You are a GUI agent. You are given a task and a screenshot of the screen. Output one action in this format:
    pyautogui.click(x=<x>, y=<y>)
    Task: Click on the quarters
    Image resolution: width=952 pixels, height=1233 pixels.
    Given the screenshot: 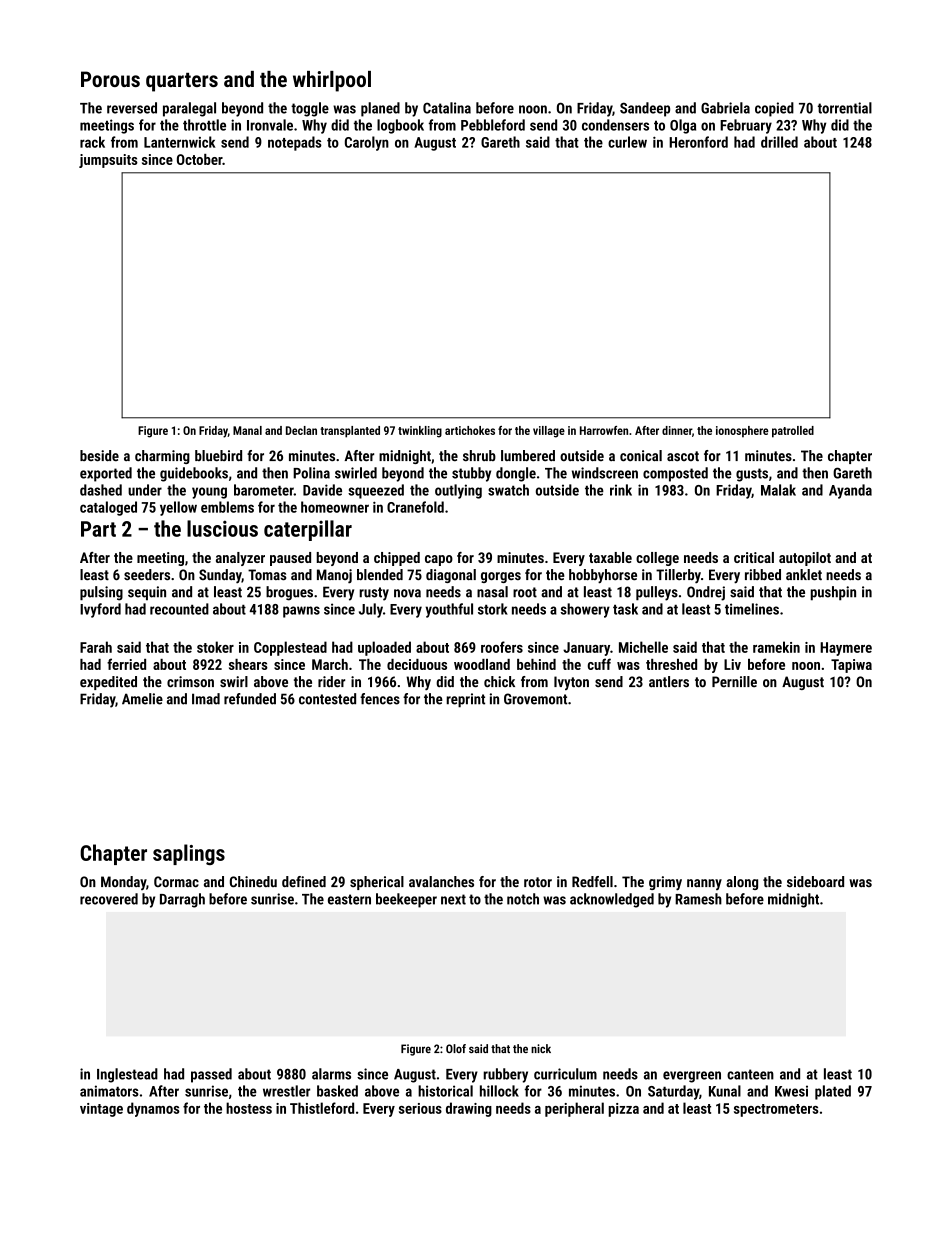 What is the action you would take?
    pyautogui.click(x=182, y=82)
